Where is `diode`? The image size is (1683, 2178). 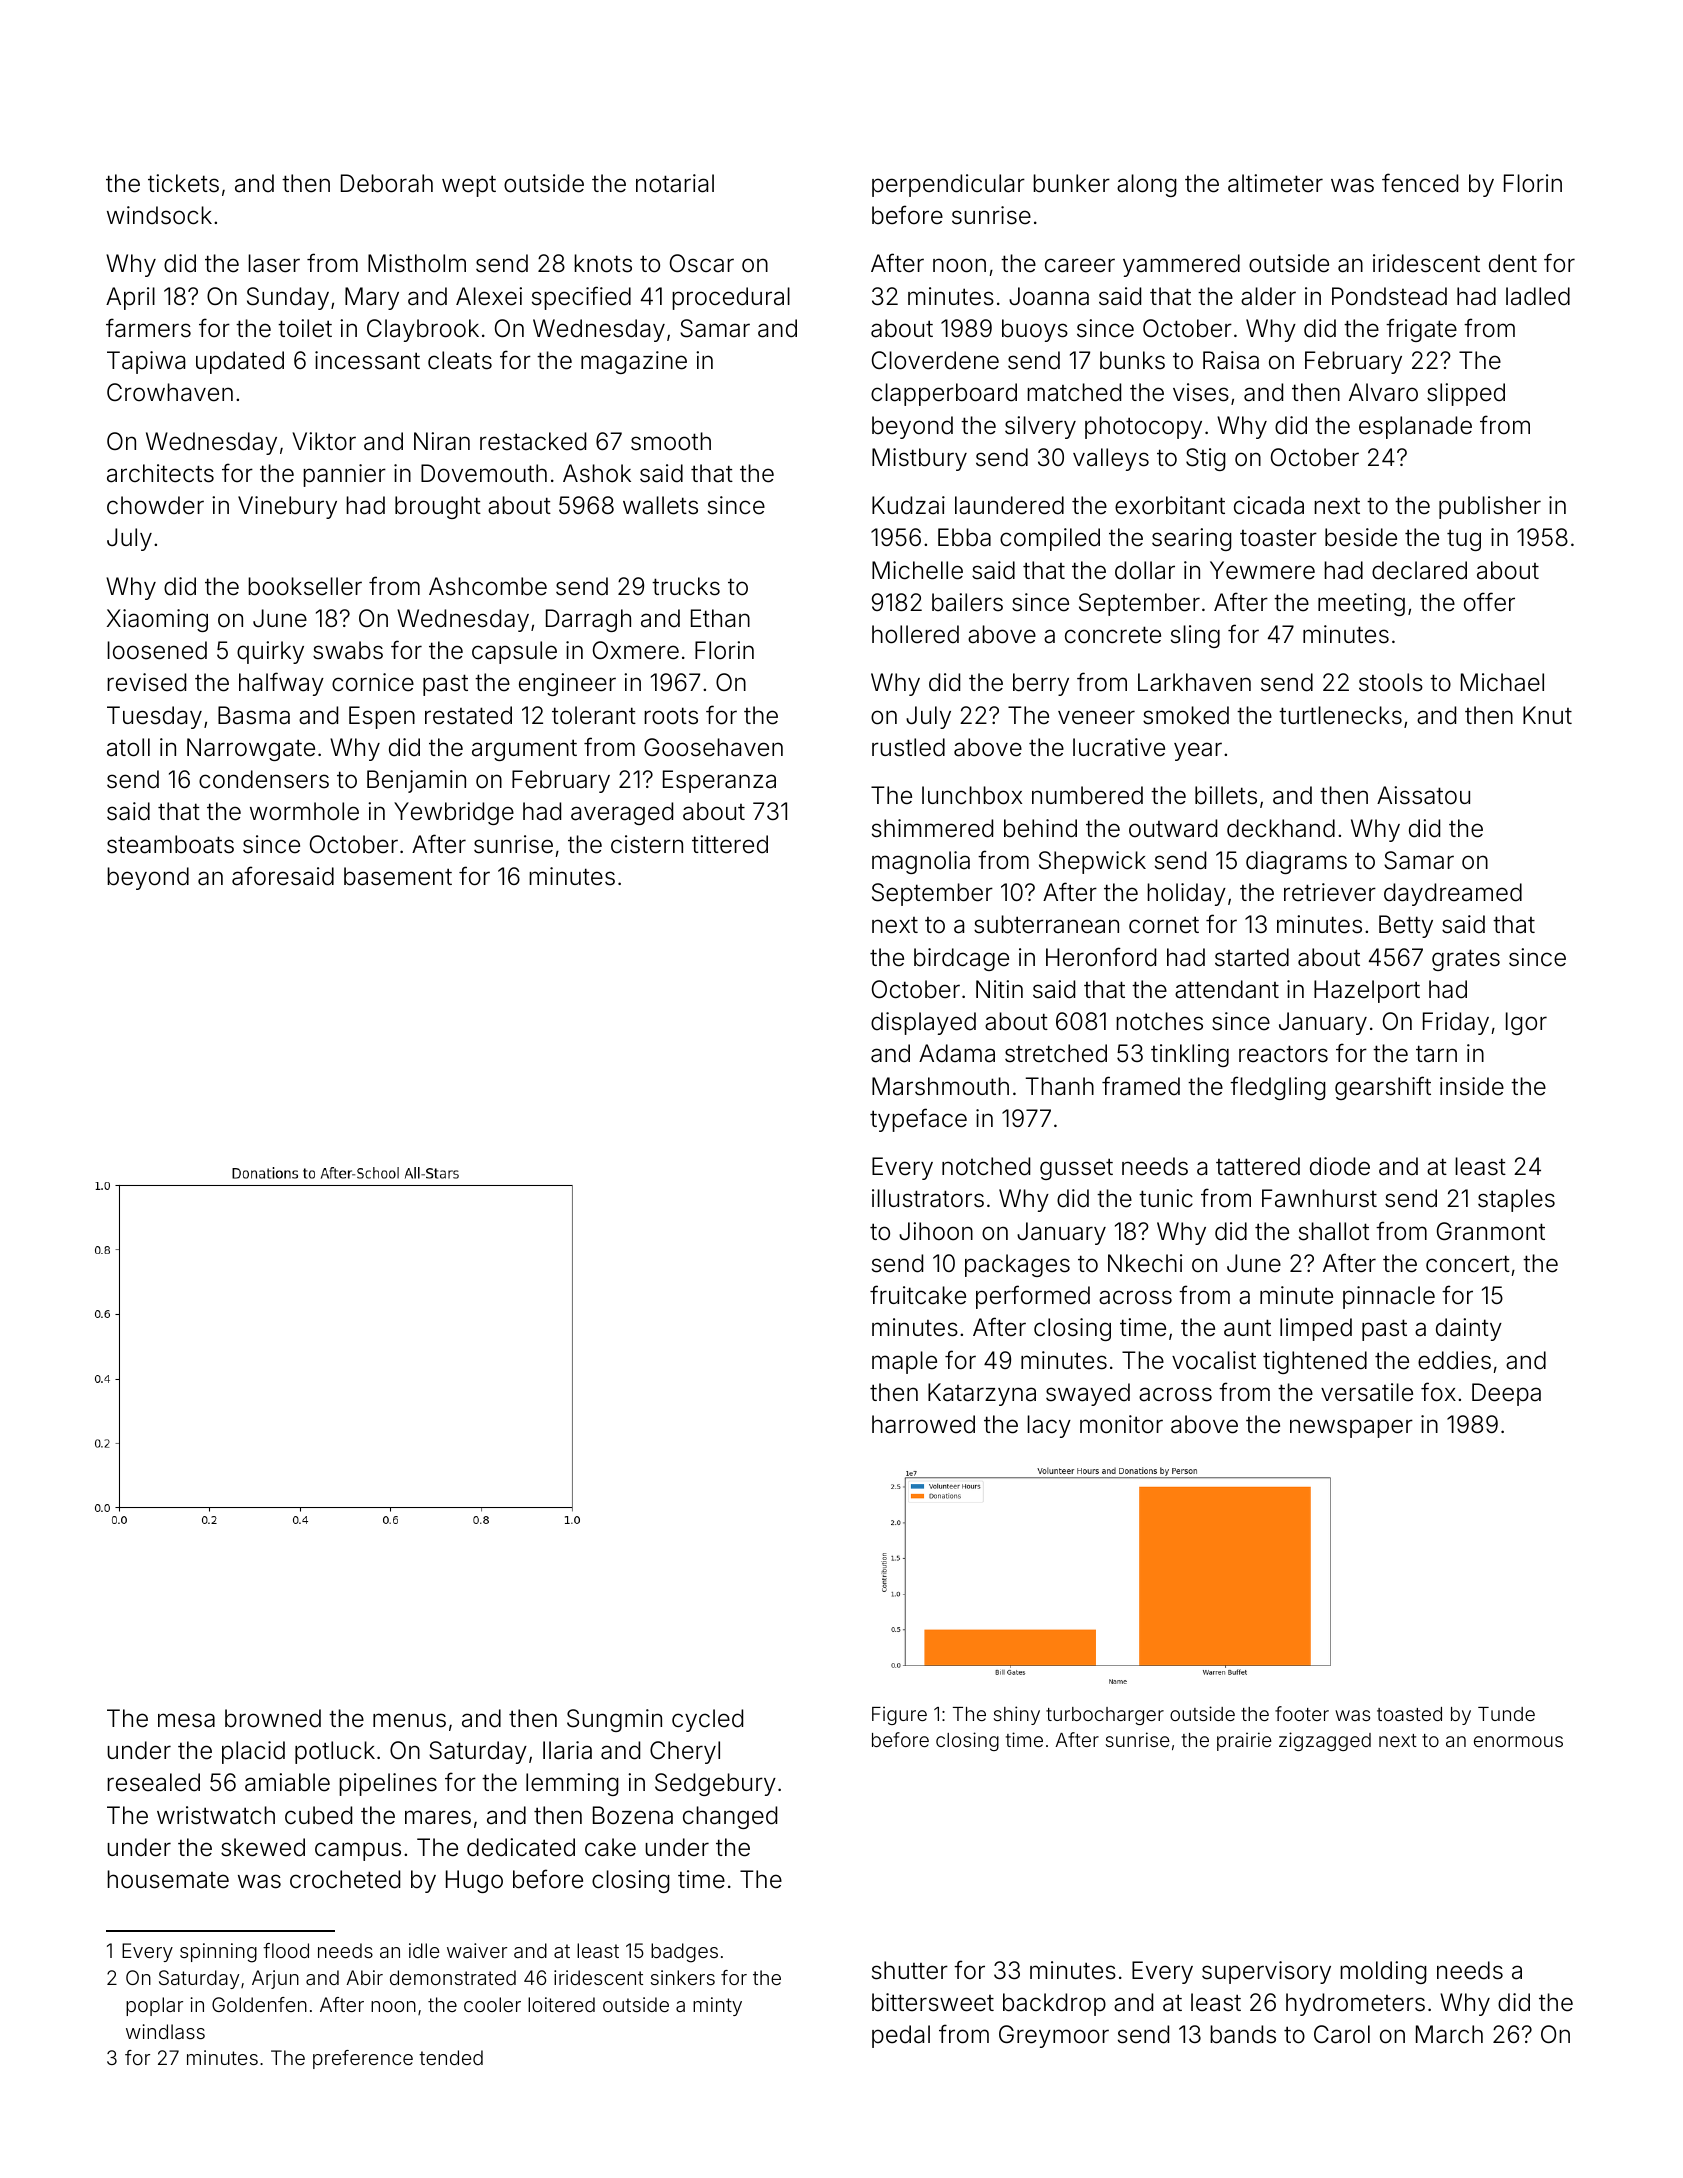
diode is located at coordinates (1340, 1166).
